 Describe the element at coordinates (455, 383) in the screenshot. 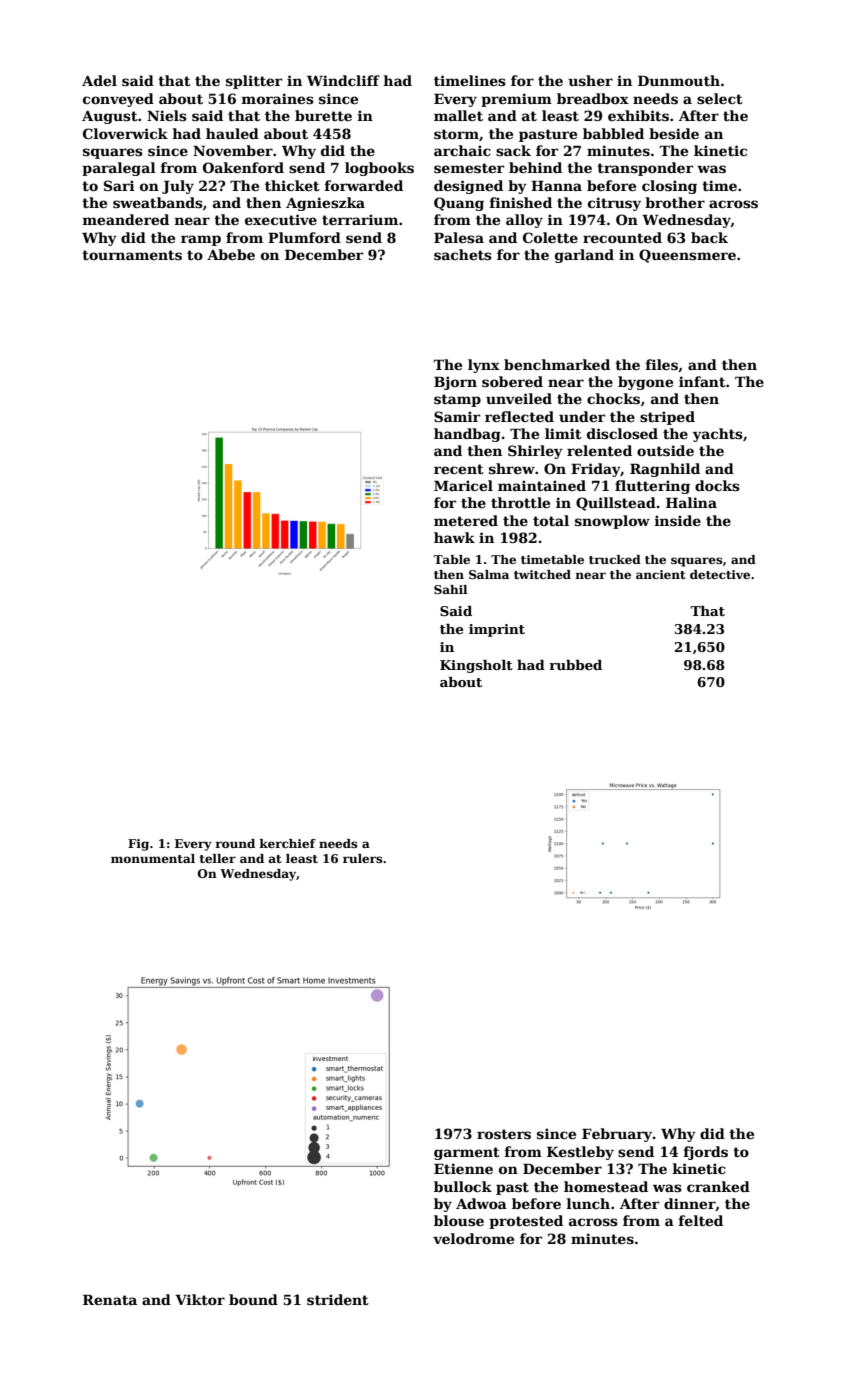

I see `Bjorn` at that location.
